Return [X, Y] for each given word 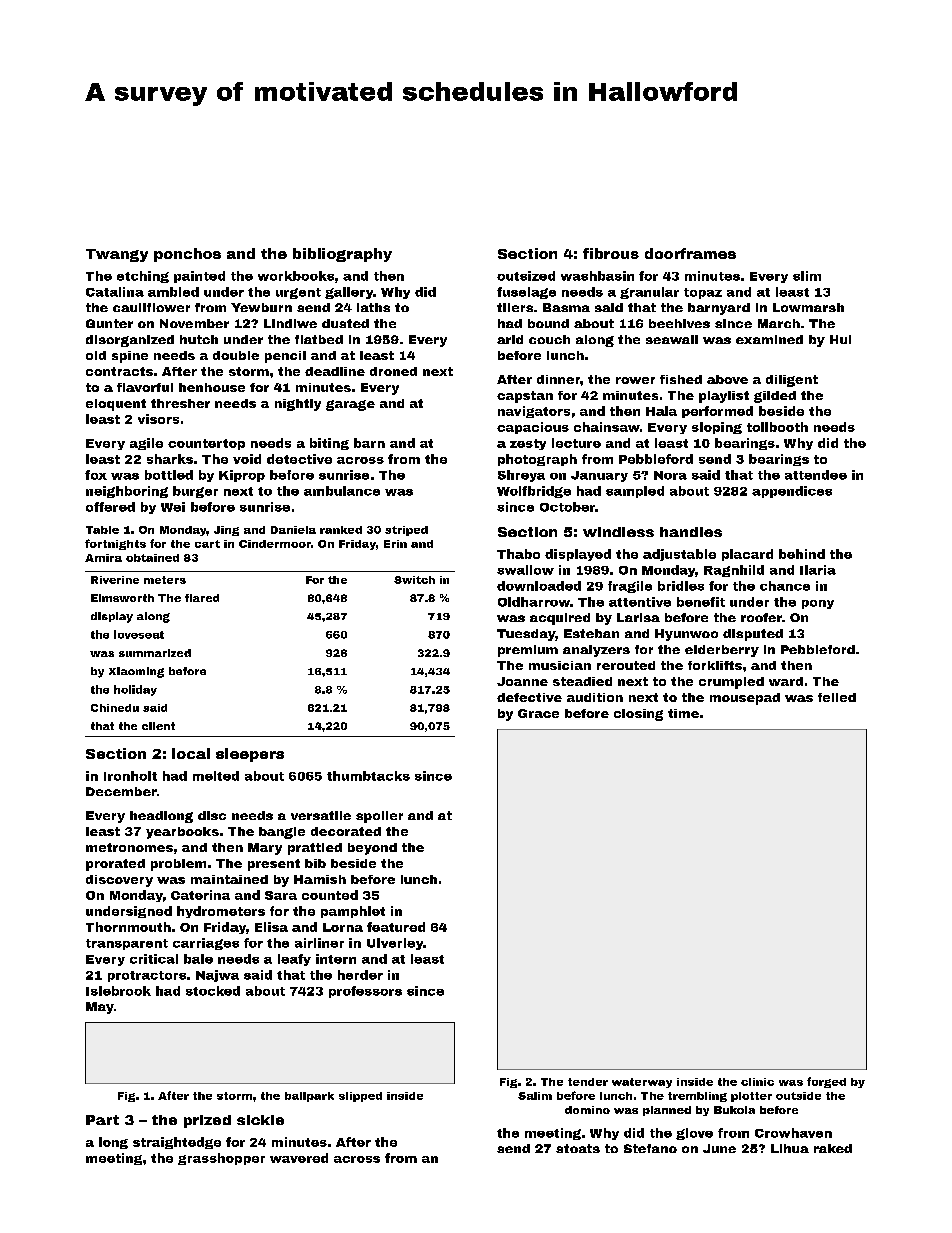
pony [818, 604]
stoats [578, 1148]
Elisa [271, 927]
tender [588, 1082]
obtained [152, 558]
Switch [414, 580]
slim [807, 276]
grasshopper [221, 1159]
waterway [642, 1083]
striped [406, 531]
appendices [792, 492]
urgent [298, 293]
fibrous [611, 253]
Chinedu [115, 708]
